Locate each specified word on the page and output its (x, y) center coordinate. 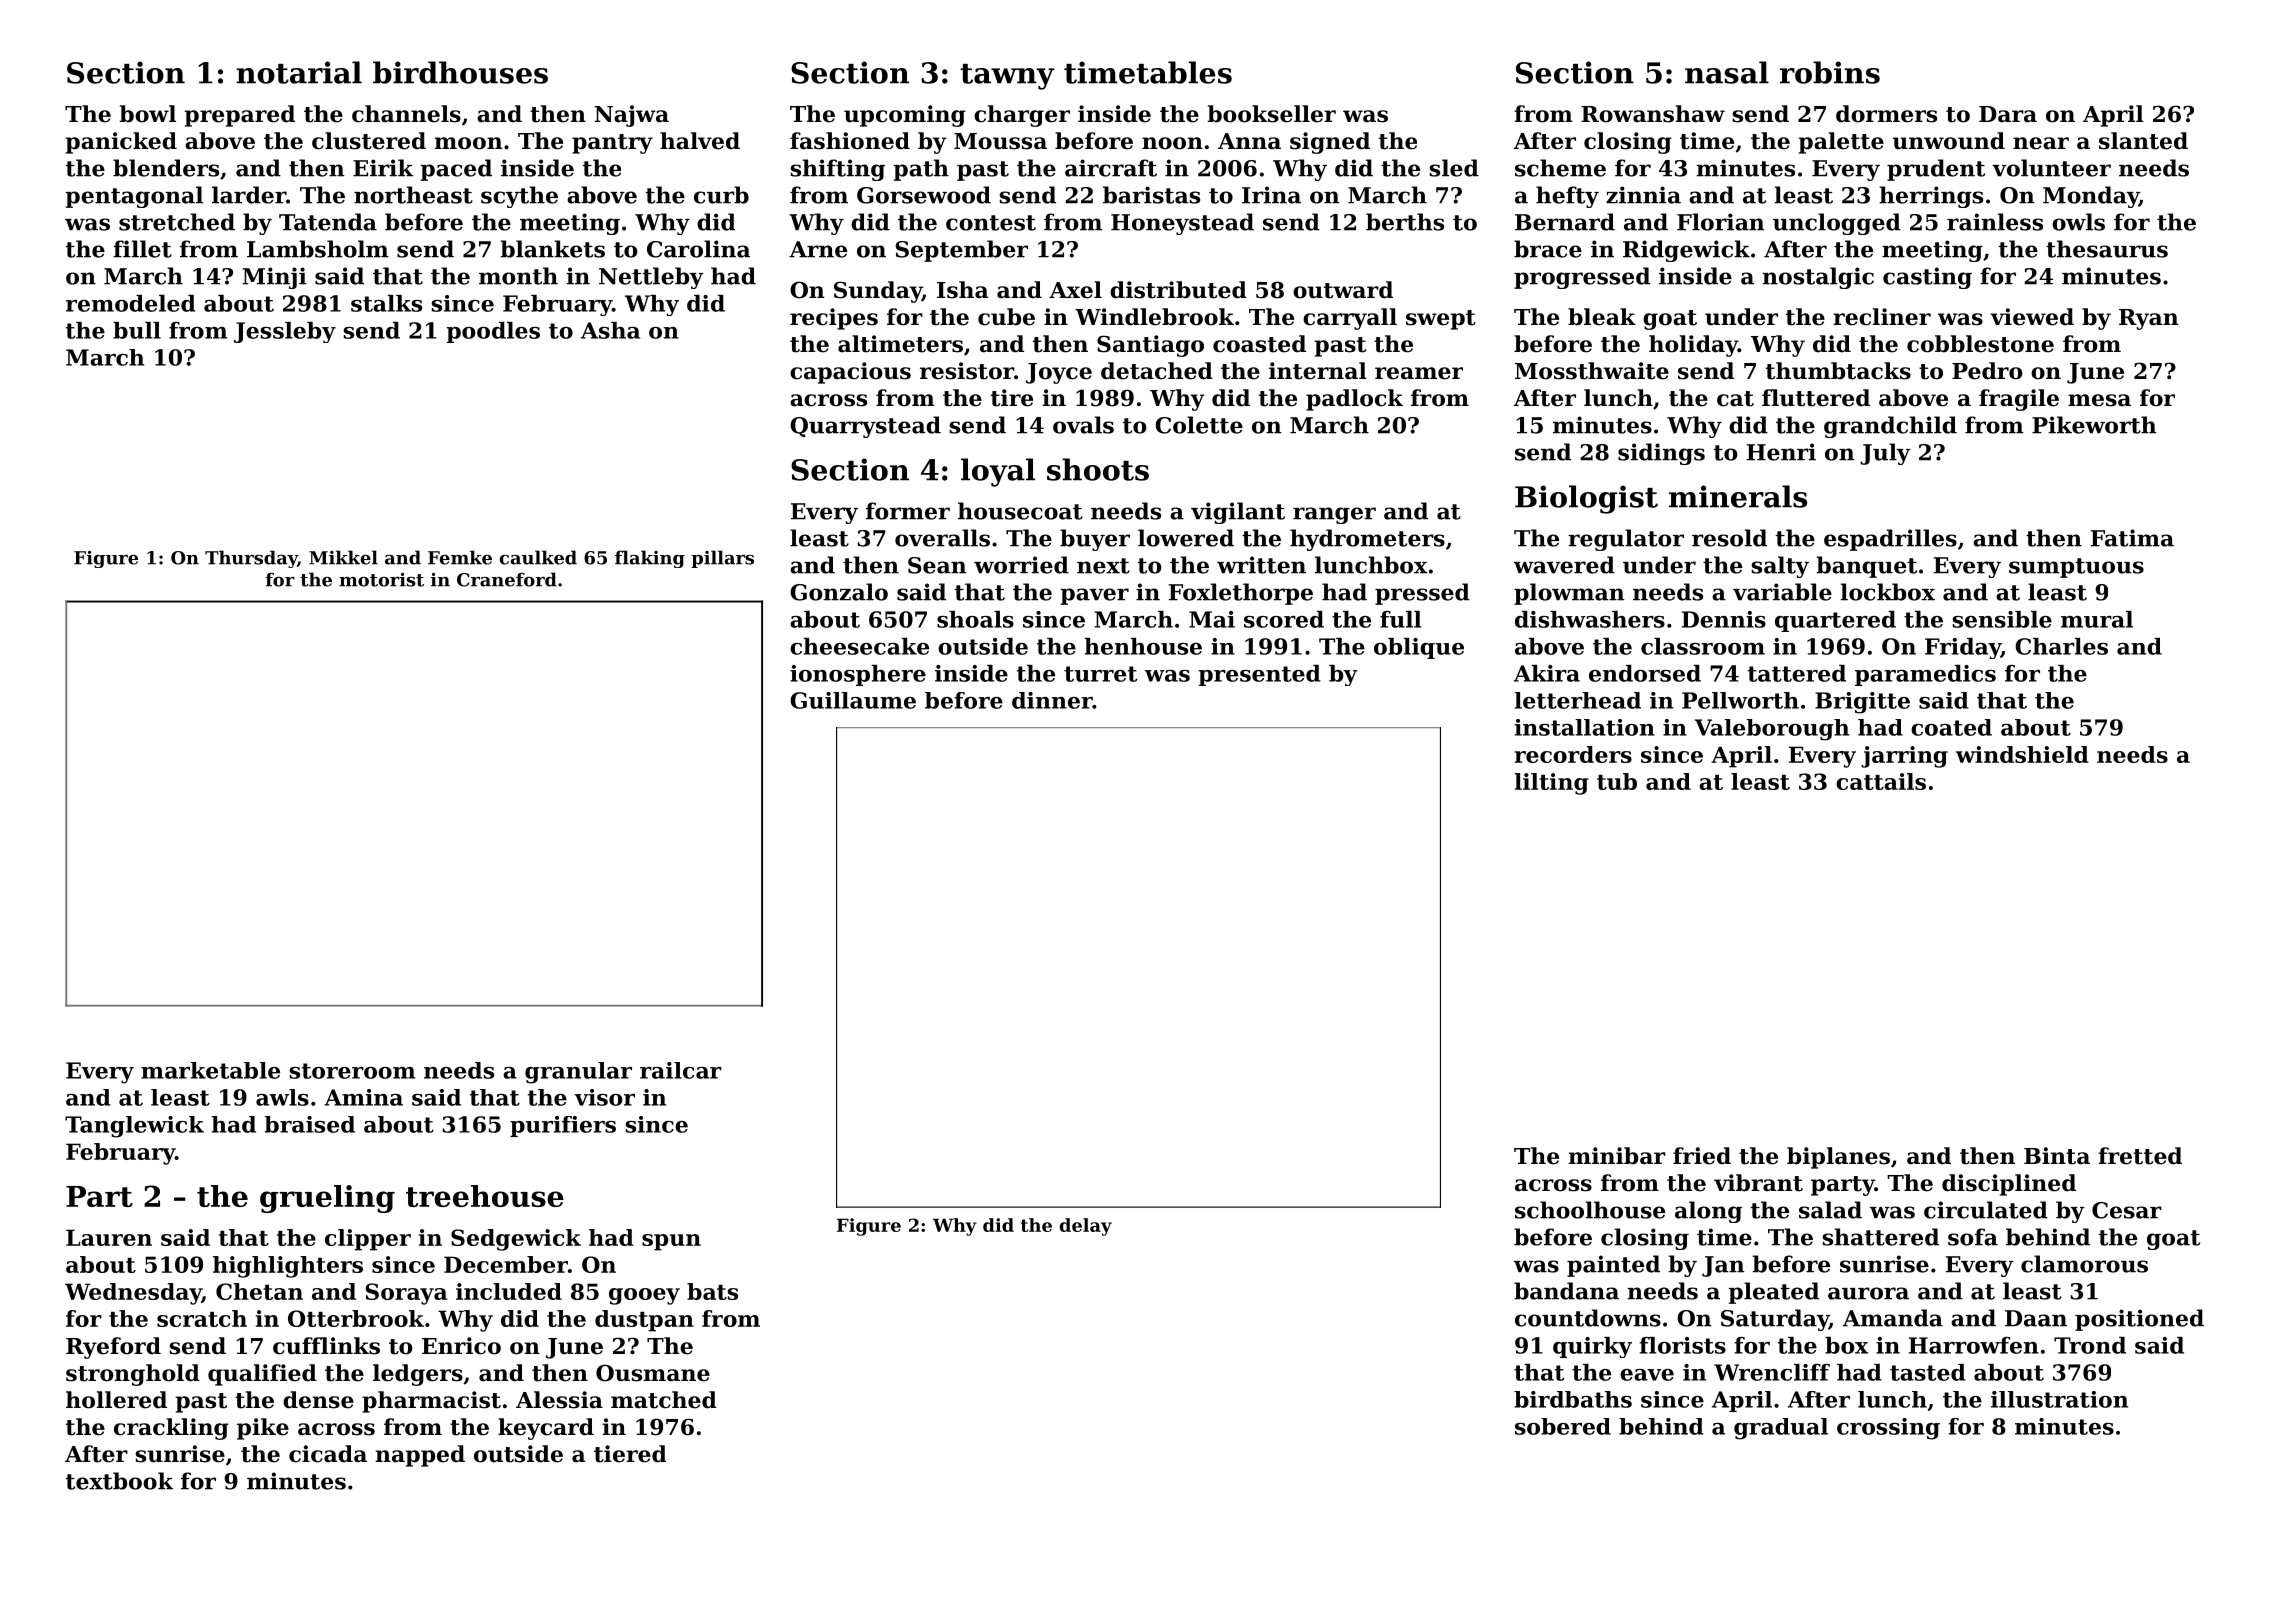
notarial (299, 72)
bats (712, 1291)
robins (1830, 72)
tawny (1007, 77)
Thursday (251, 559)
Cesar (2127, 1210)
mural (2097, 619)
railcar (681, 1070)
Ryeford (113, 1348)
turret (1100, 674)
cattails (1881, 781)
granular (578, 1073)
